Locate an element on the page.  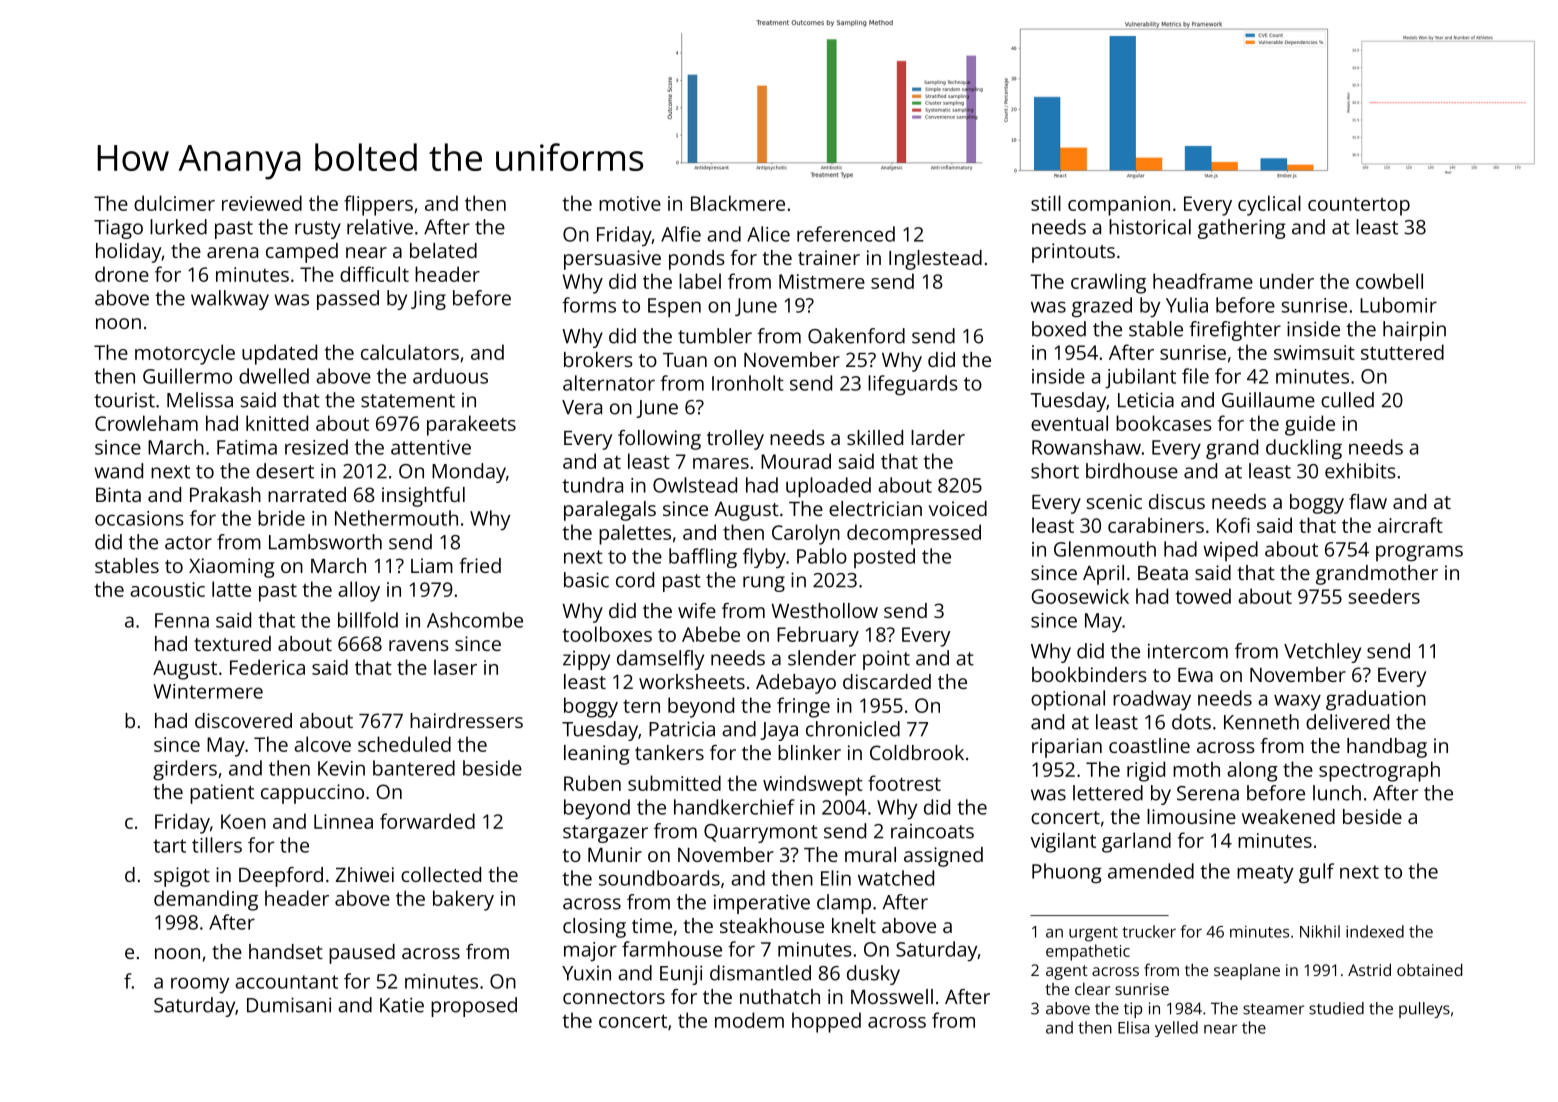
Federica is located at coordinates (267, 667).
